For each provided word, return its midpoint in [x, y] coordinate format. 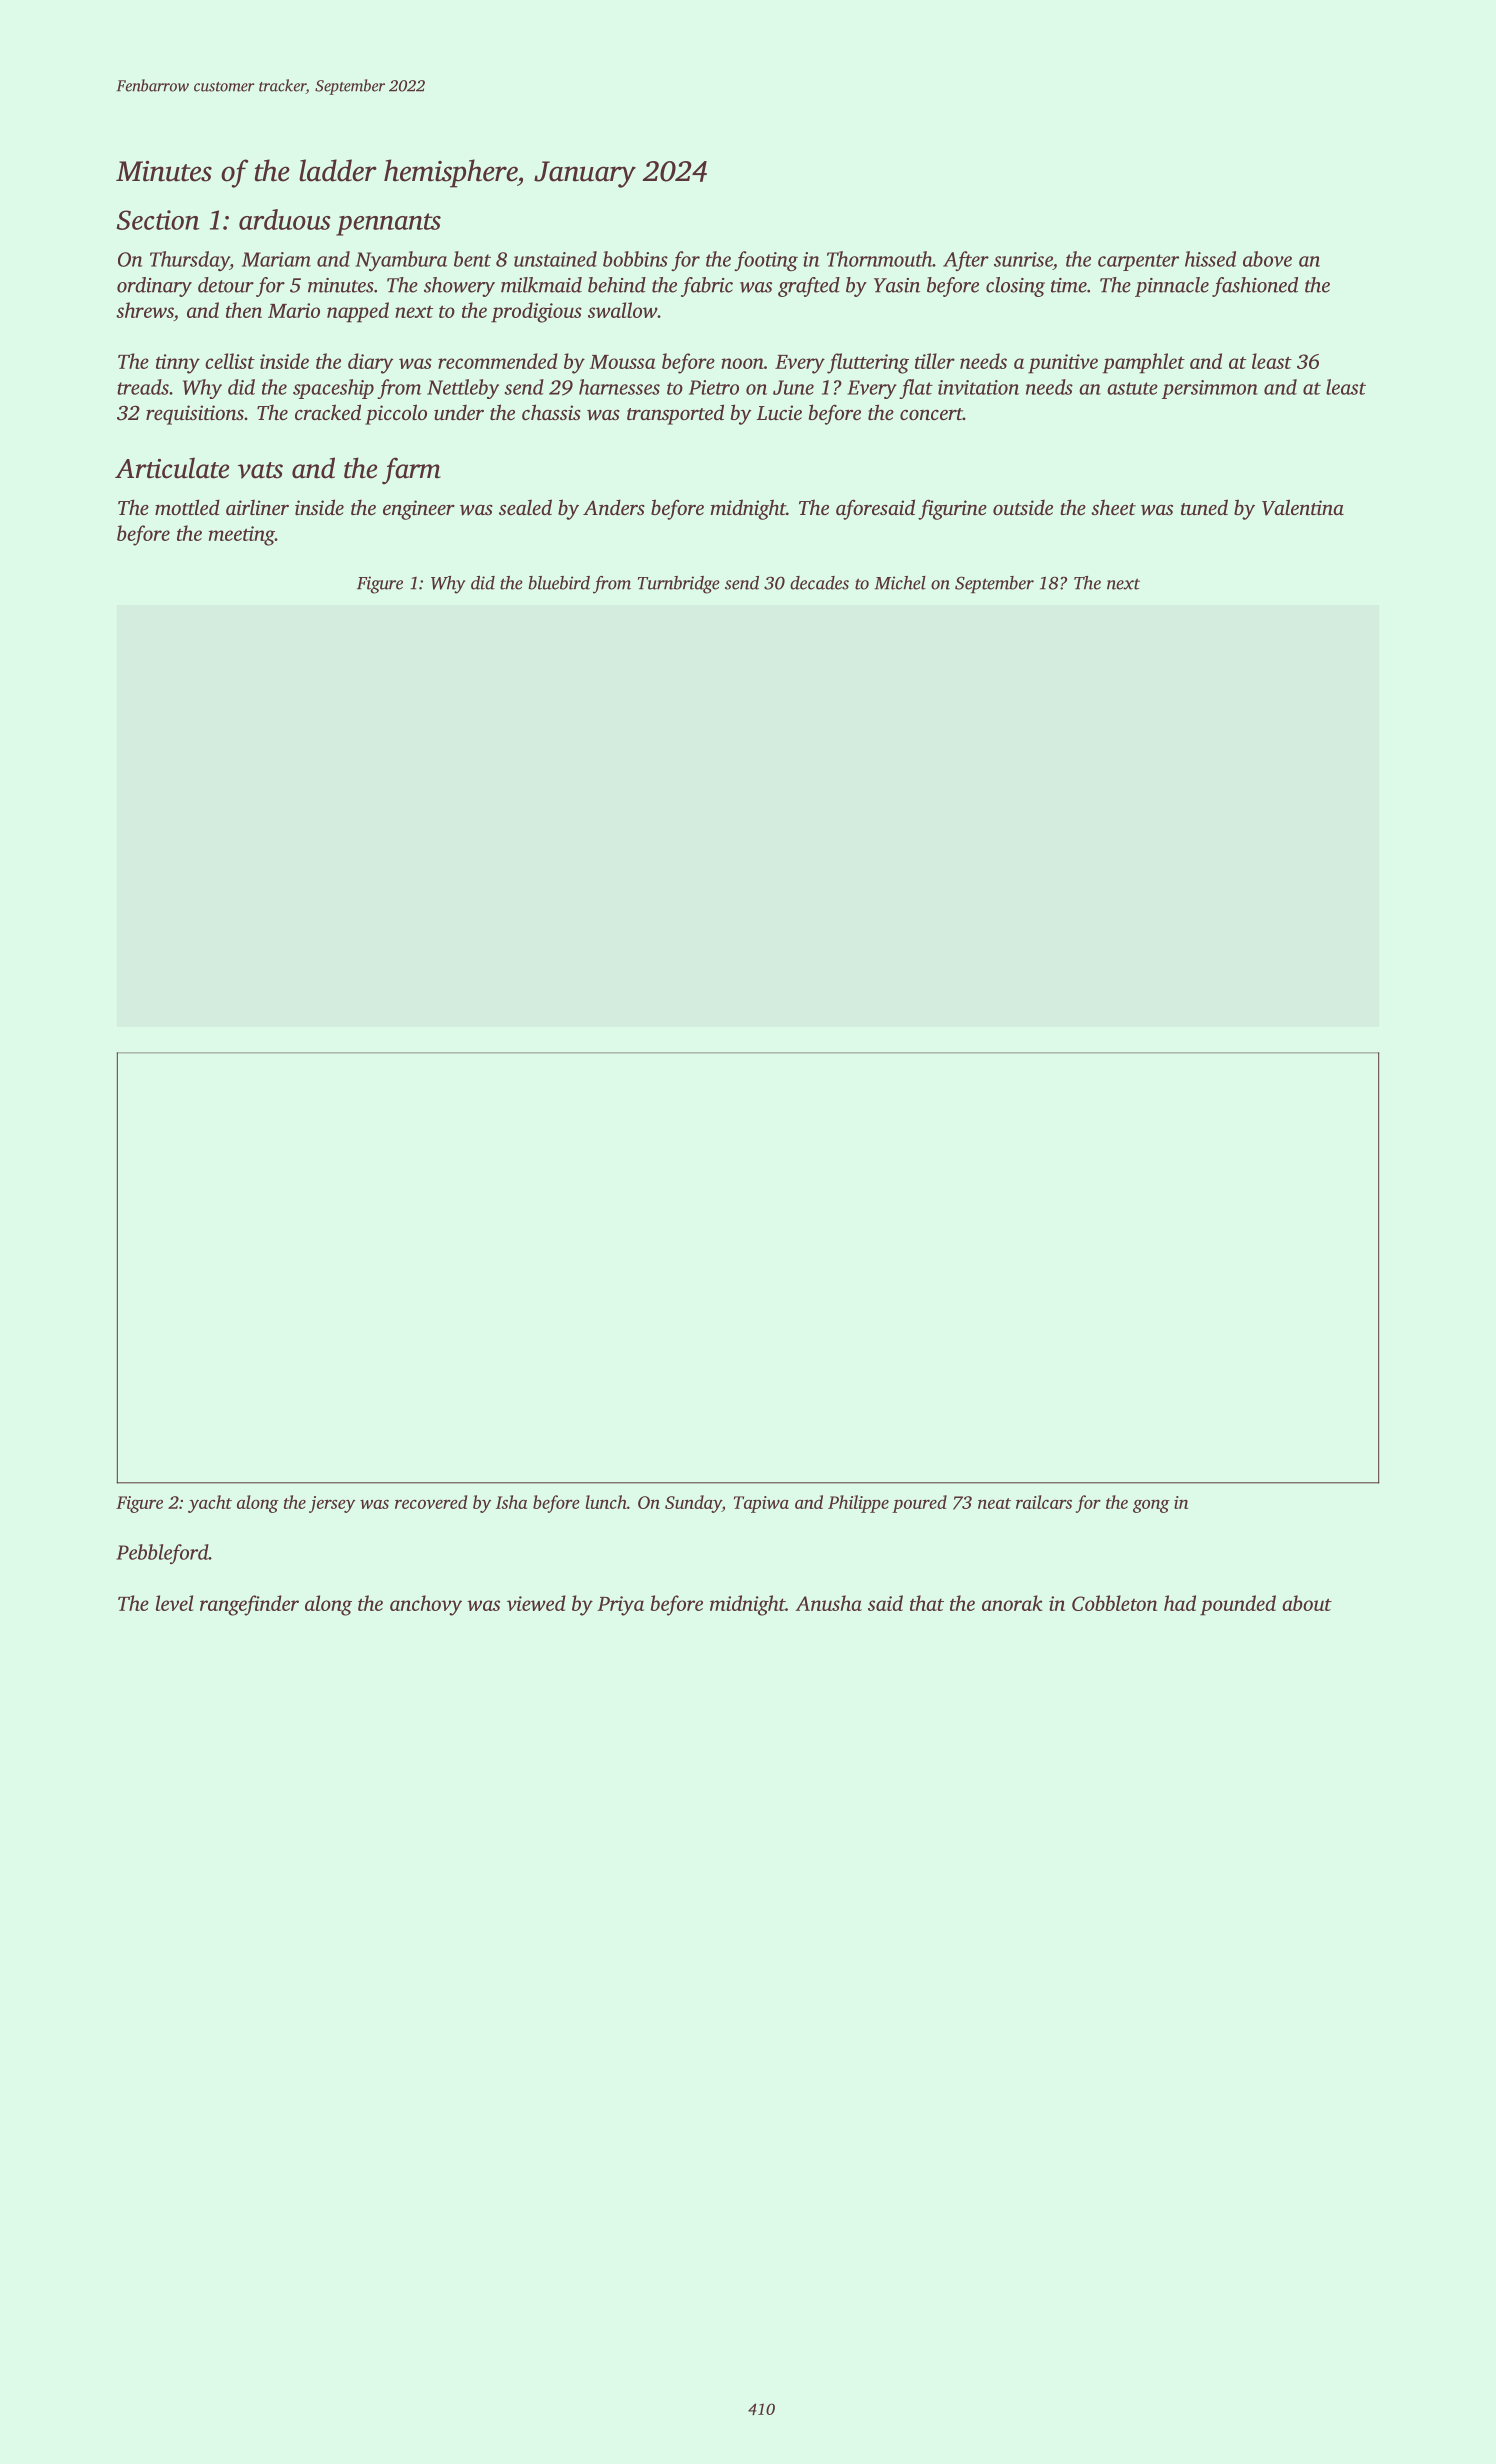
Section [158, 220]
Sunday [693, 1504]
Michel [900, 583]
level [174, 1603]
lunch [606, 1502]
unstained [555, 259]
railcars [1044, 1502]
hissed [1210, 259]
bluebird [559, 583]
